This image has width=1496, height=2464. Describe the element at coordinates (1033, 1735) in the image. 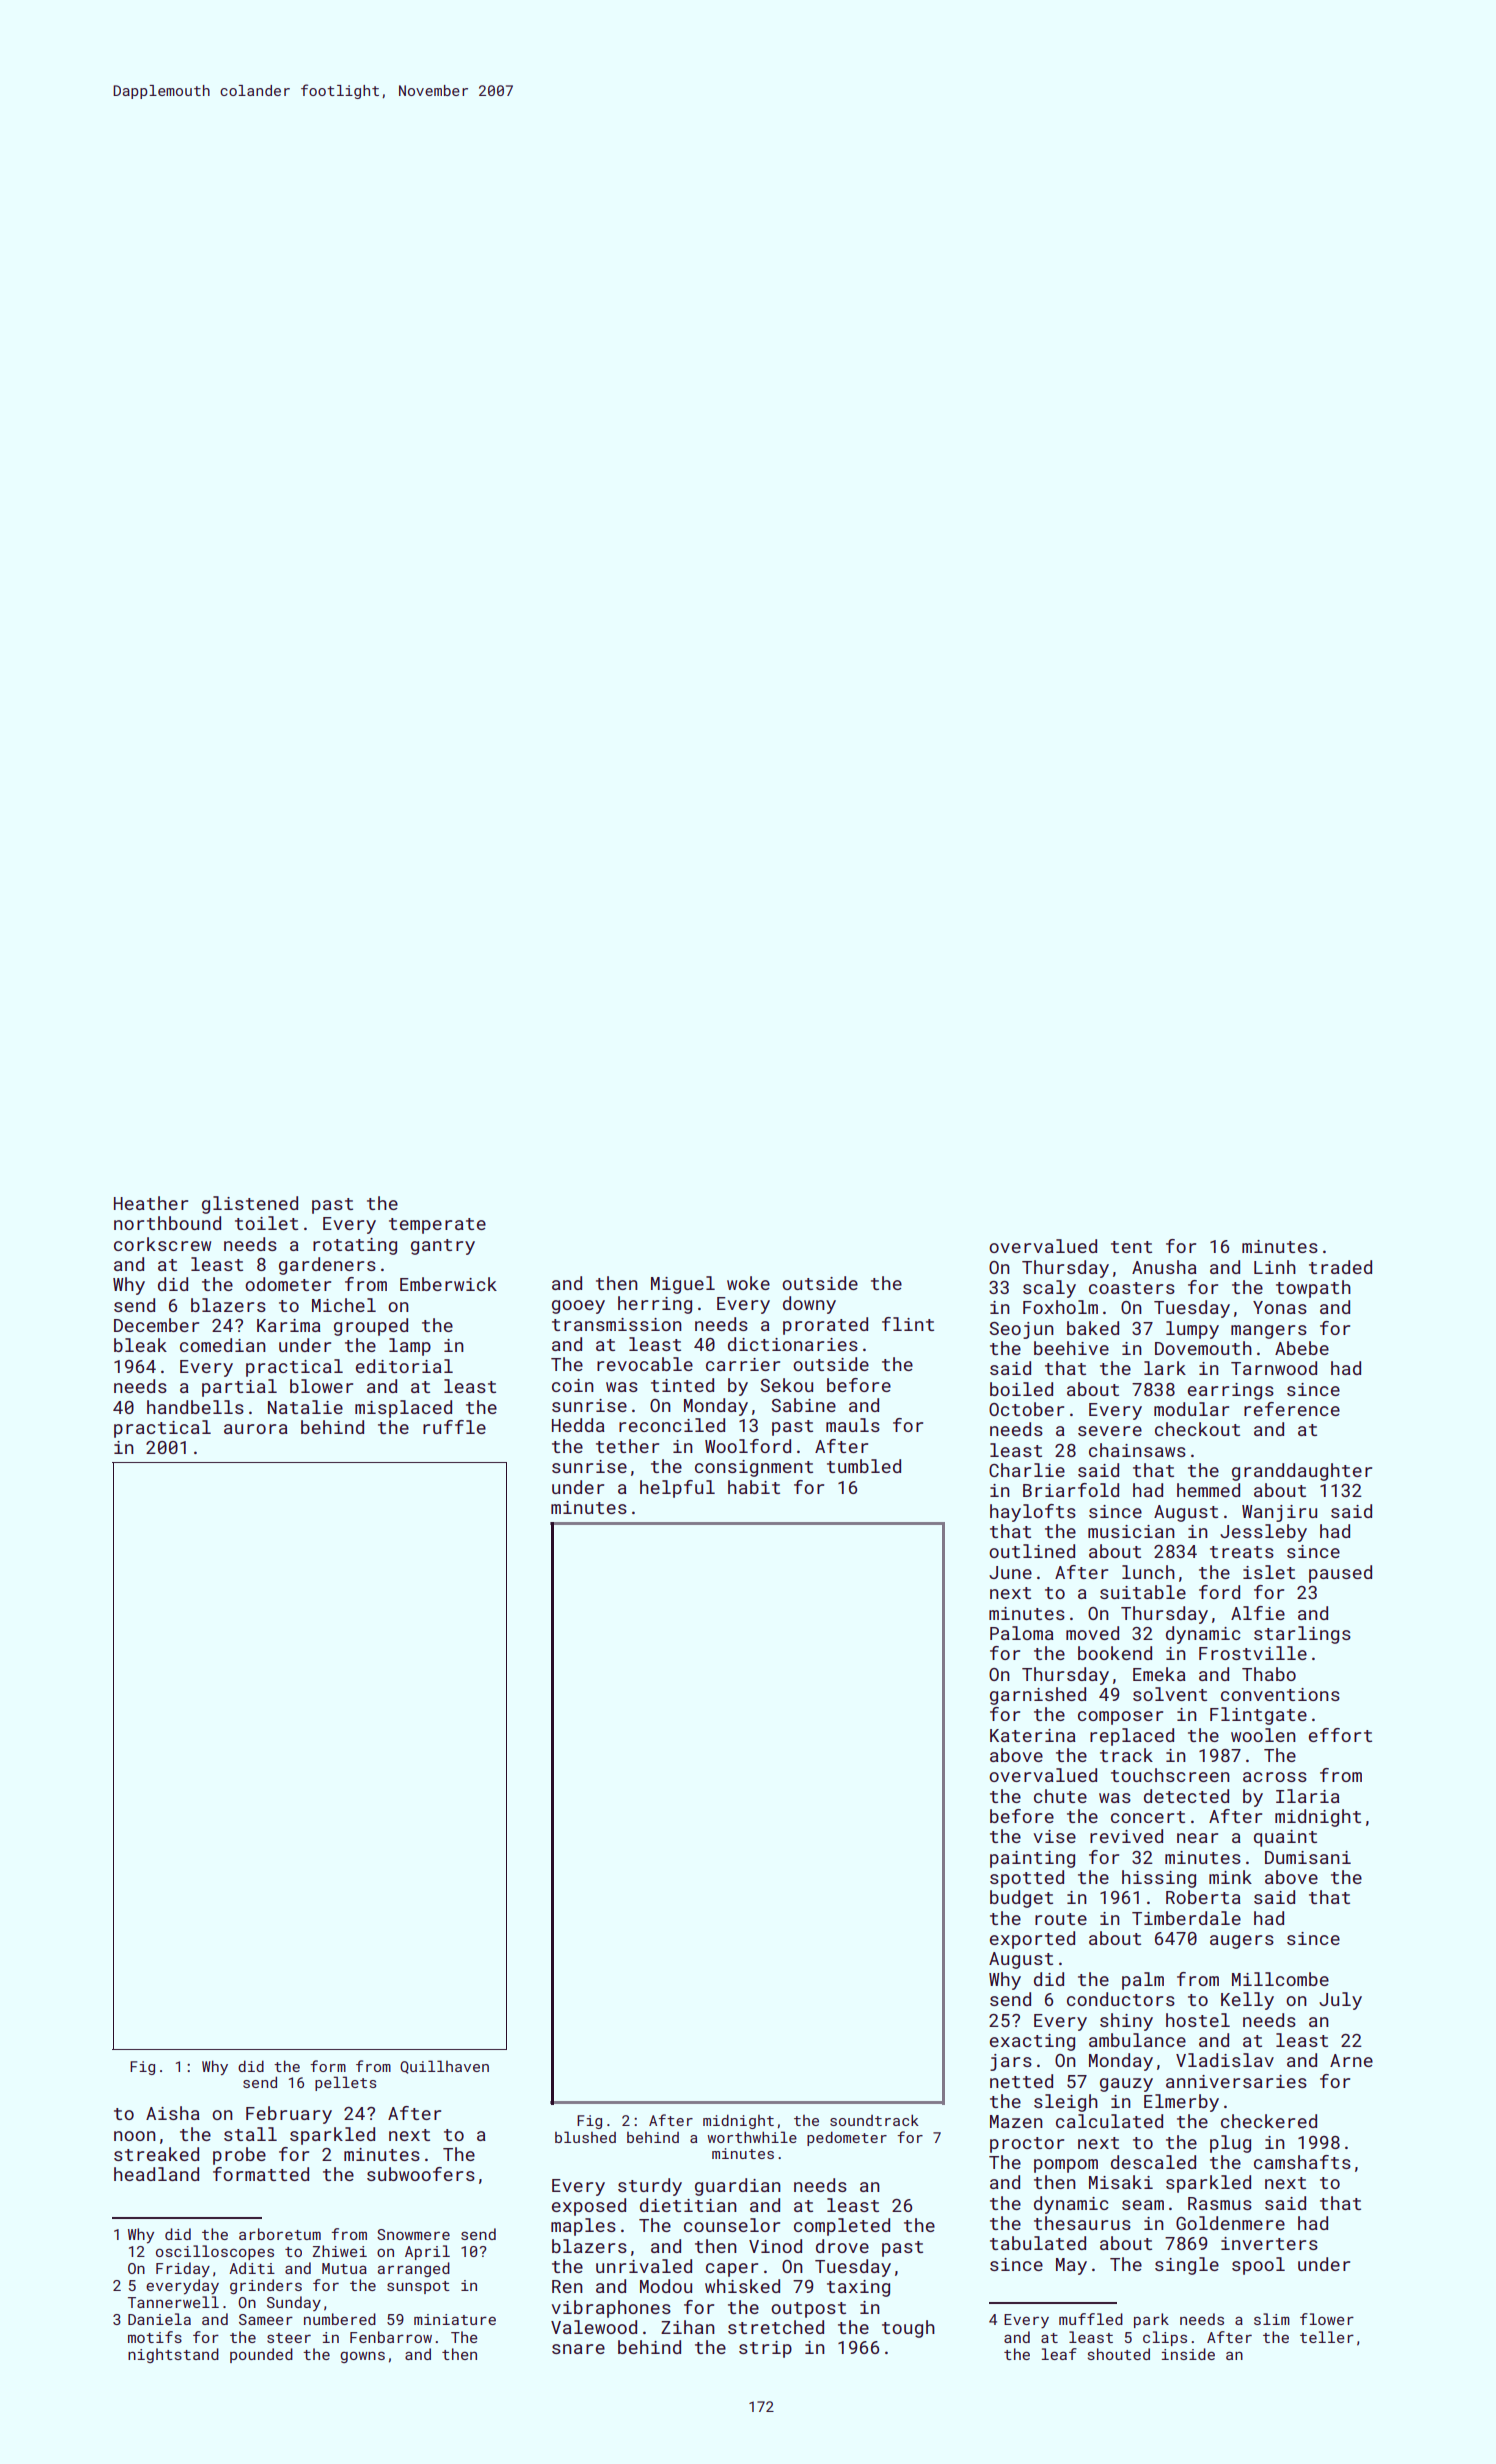

I see `Katerina` at that location.
